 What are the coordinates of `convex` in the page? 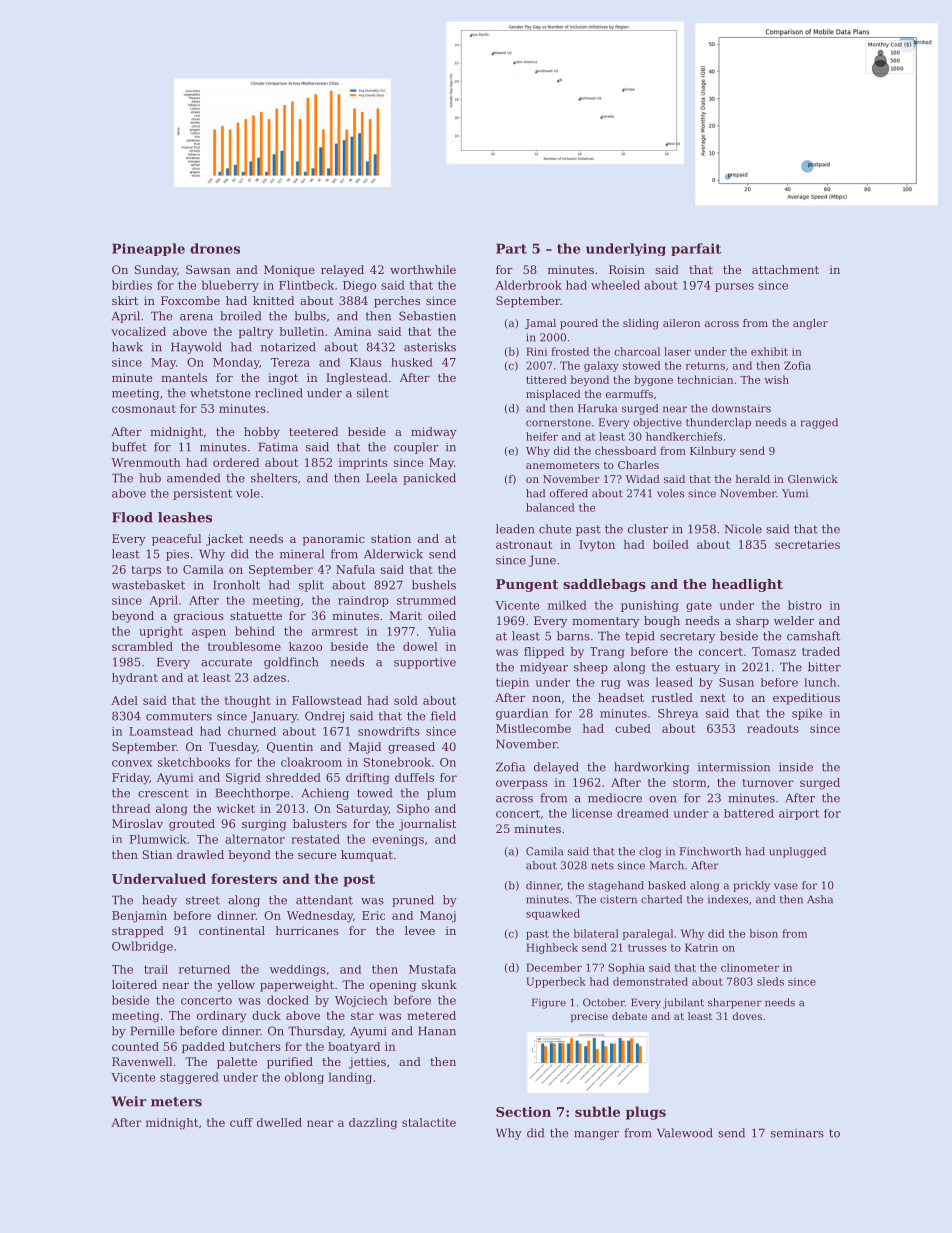 It's located at (132, 763).
